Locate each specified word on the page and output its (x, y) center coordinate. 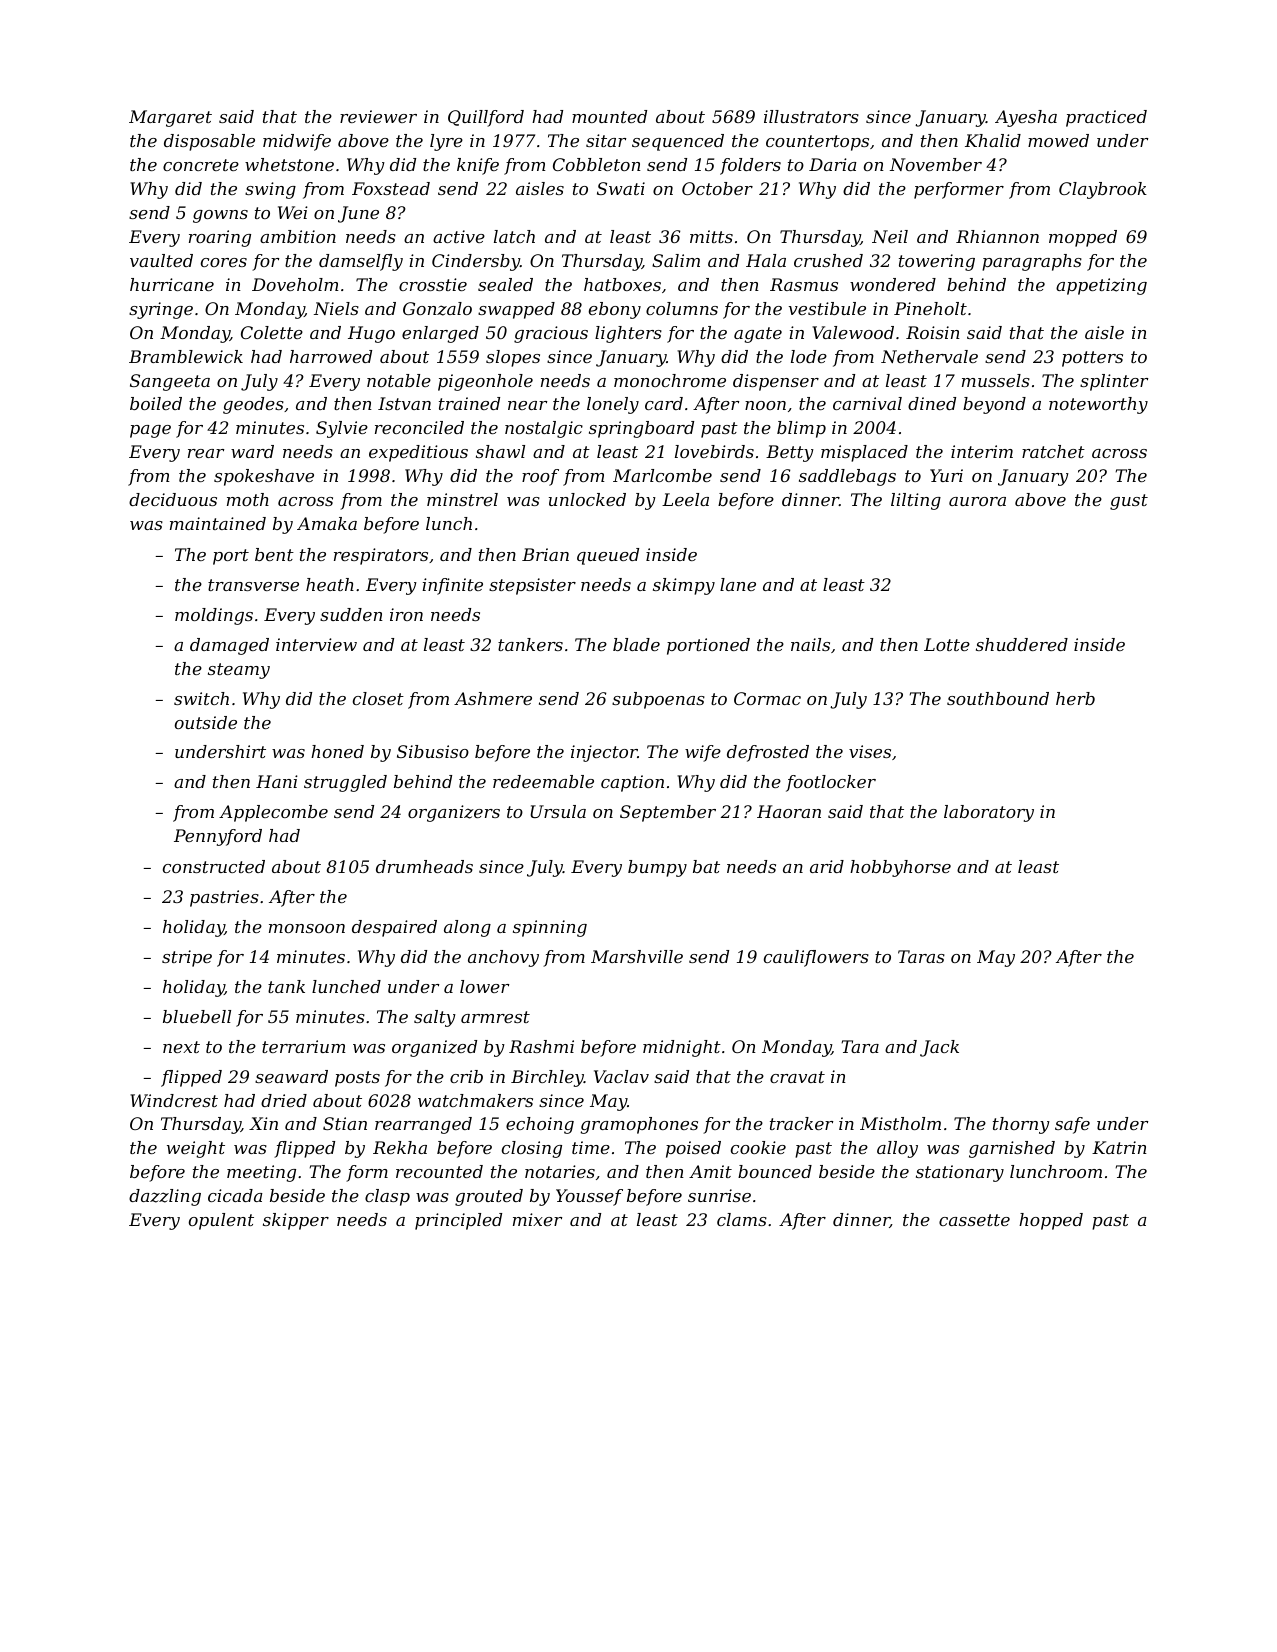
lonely (613, 405)
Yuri (946, 475)
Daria (833, 164)
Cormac (767, 698)
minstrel (462, 499)
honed (337, 751)
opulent (221, 1221)
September (668, 813)
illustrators (811, 116)
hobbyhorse (900, 868)
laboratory (989, 813)
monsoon (307, 928)
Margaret (170, 118)
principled (458, 1221)
